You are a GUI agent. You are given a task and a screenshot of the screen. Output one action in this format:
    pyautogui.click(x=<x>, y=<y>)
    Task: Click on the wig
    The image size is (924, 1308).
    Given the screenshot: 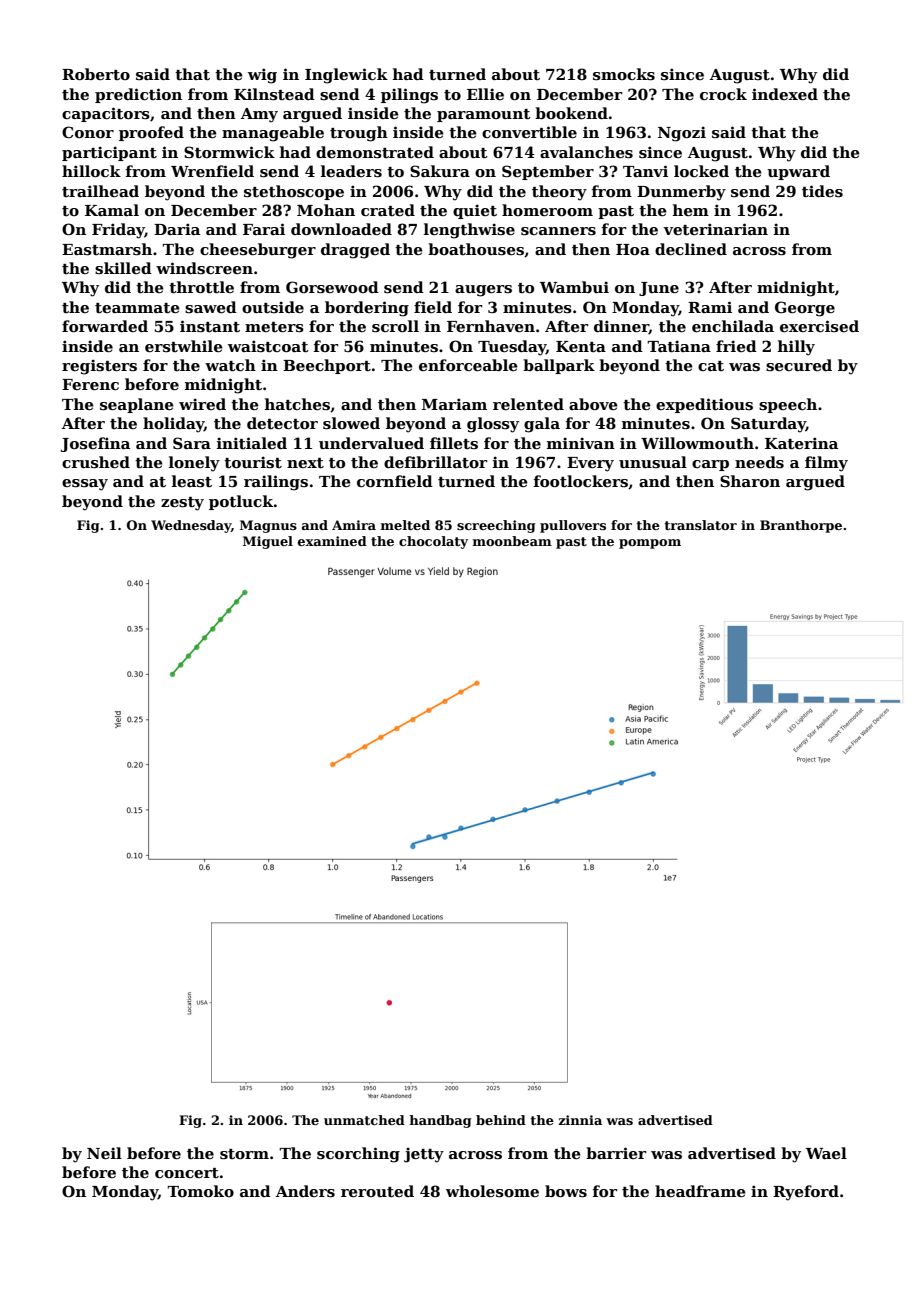 What is the action you would take?
    pyautogui.click(x=262, y=76)
